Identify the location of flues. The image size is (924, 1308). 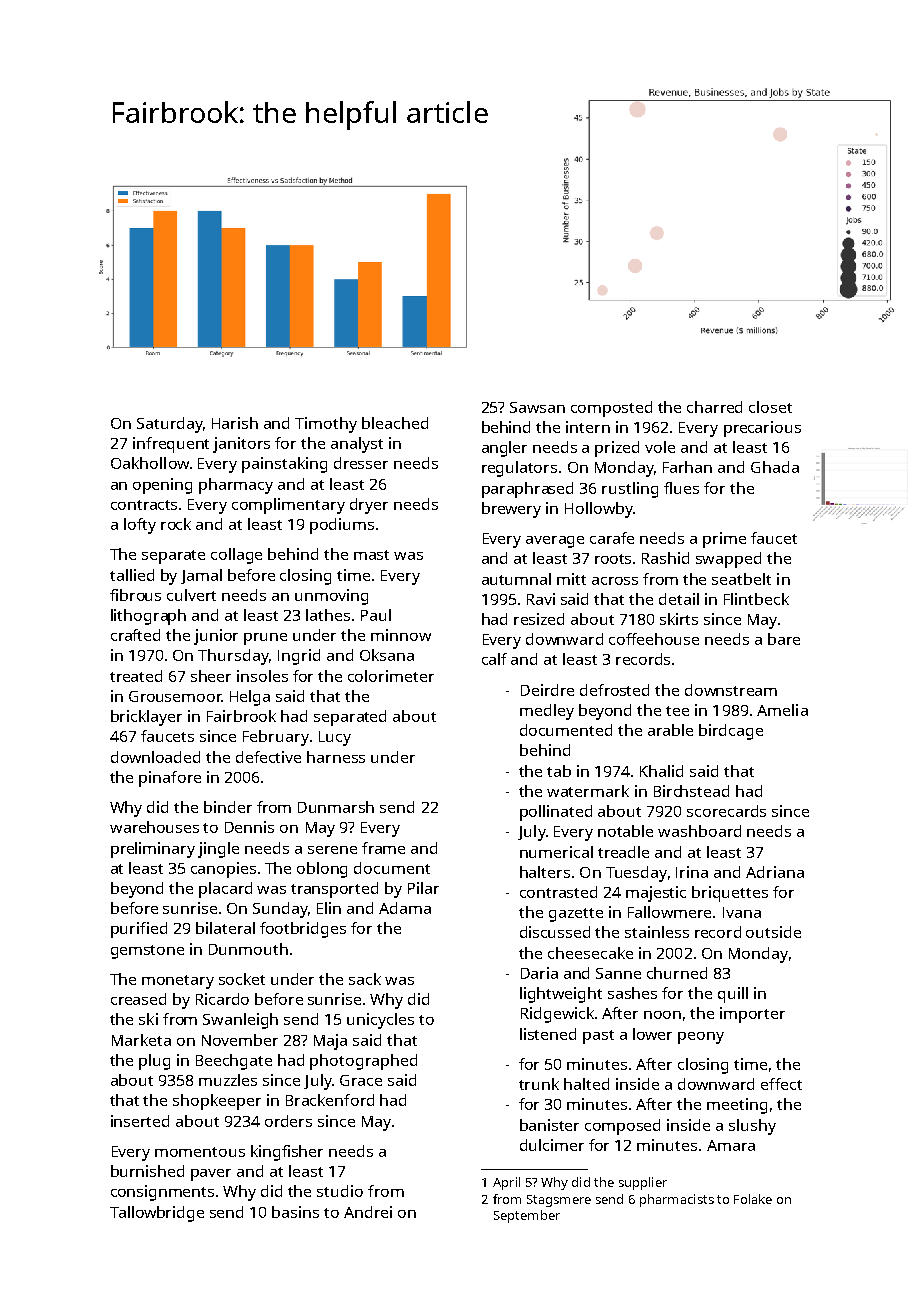
(681, 488).
